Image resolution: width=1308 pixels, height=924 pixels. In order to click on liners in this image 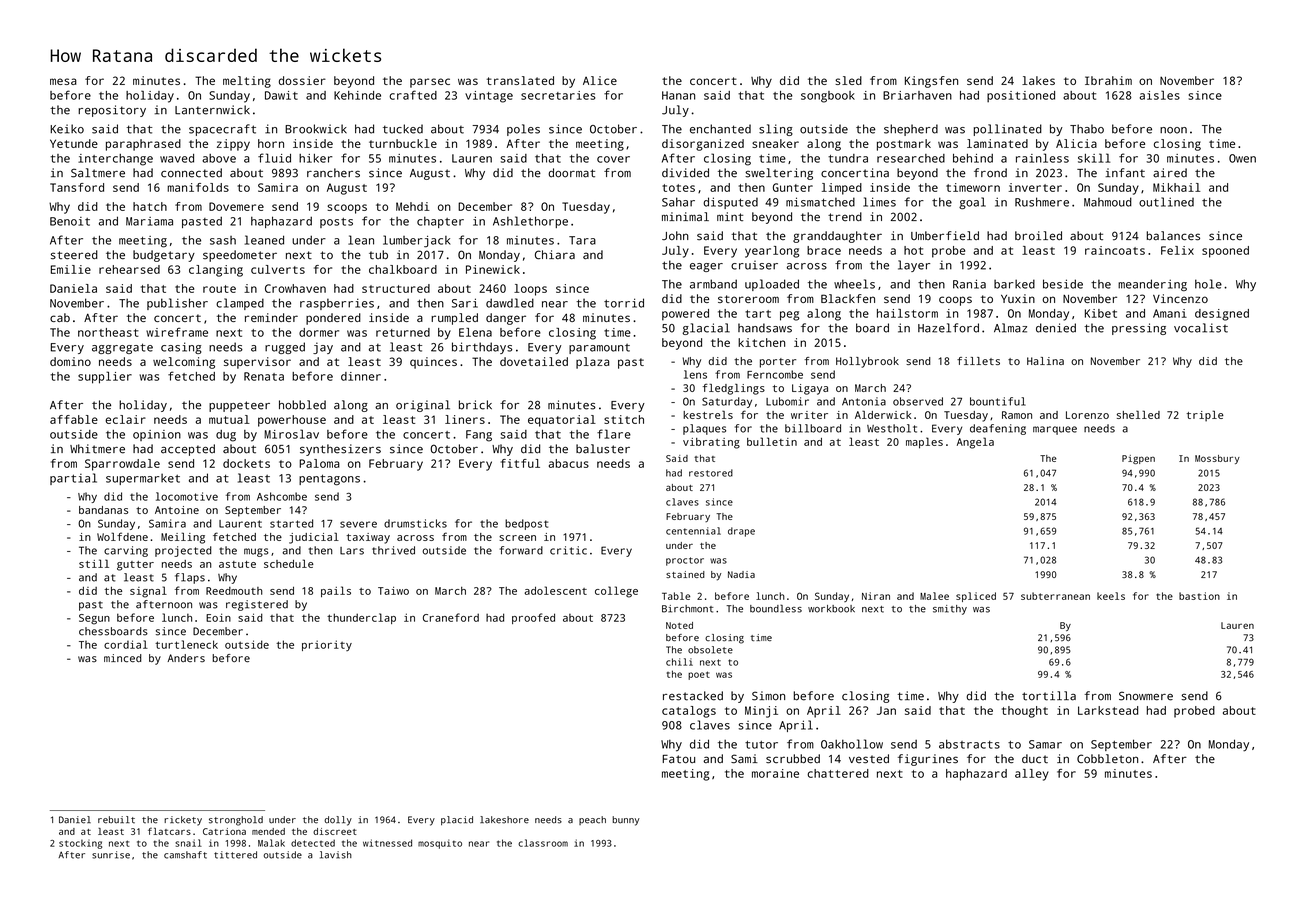, I will do `click(465, 419)`.
